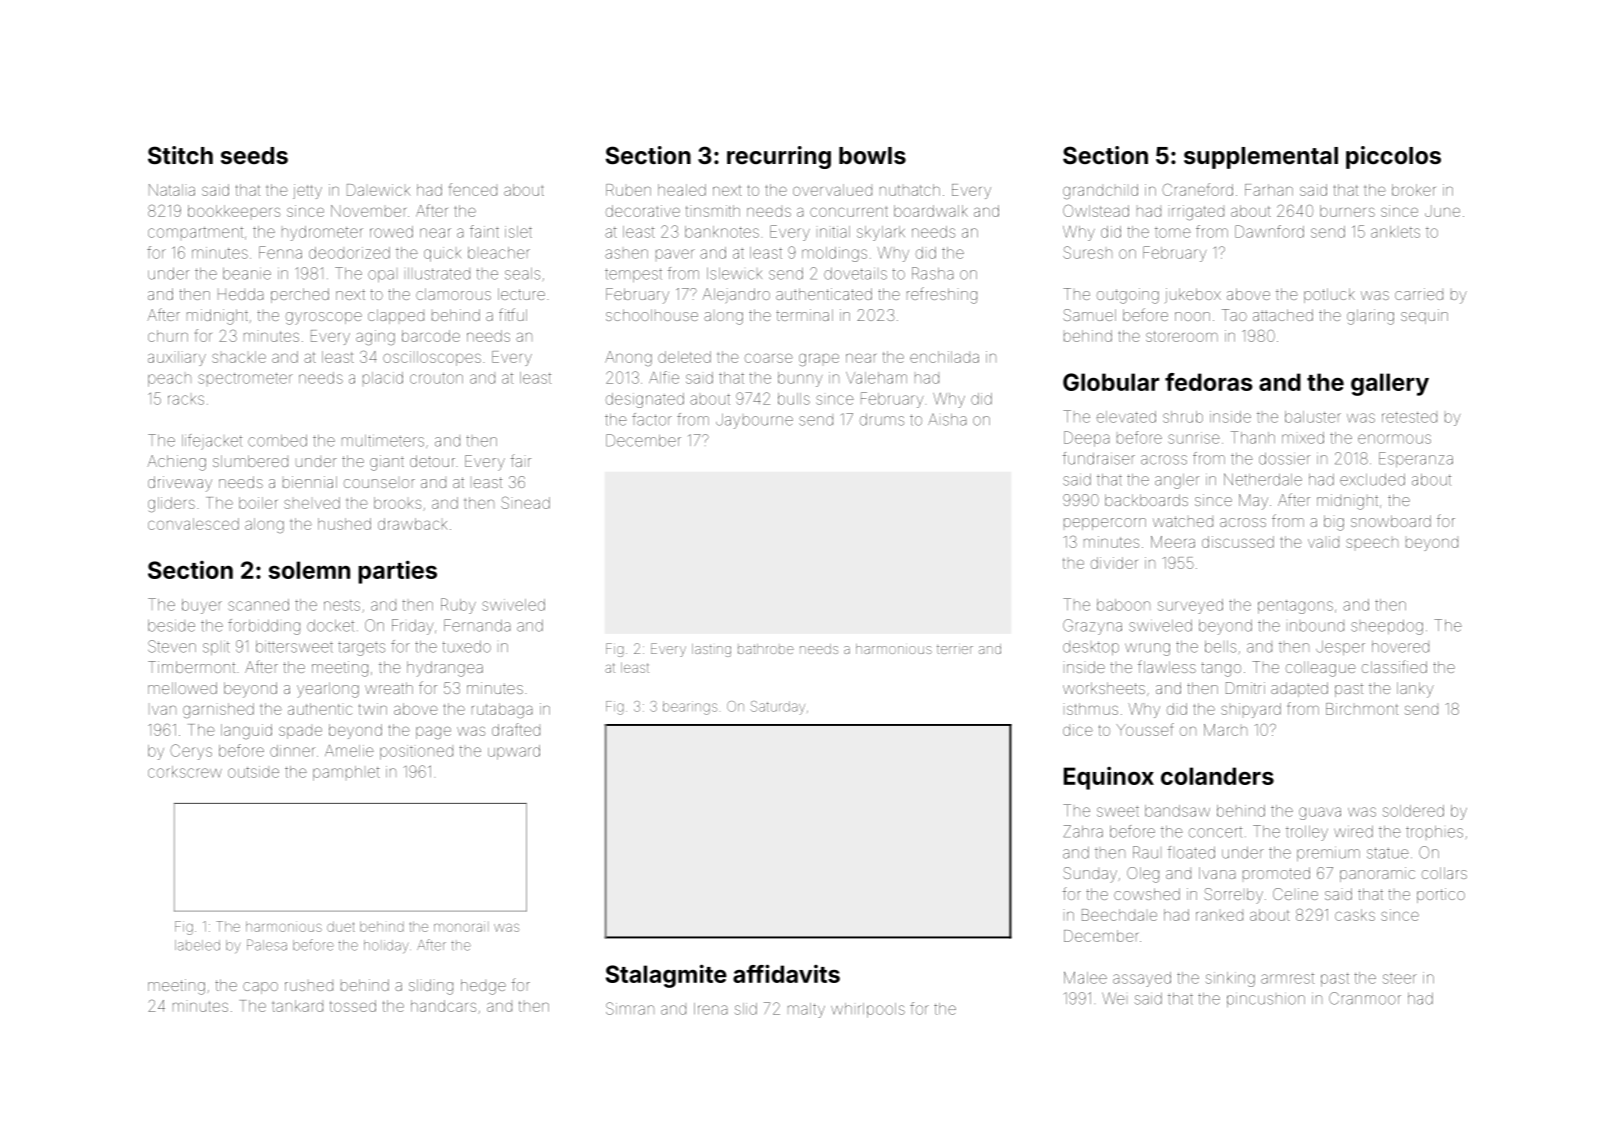  I want to click on affidavits, so click(786, 973).
